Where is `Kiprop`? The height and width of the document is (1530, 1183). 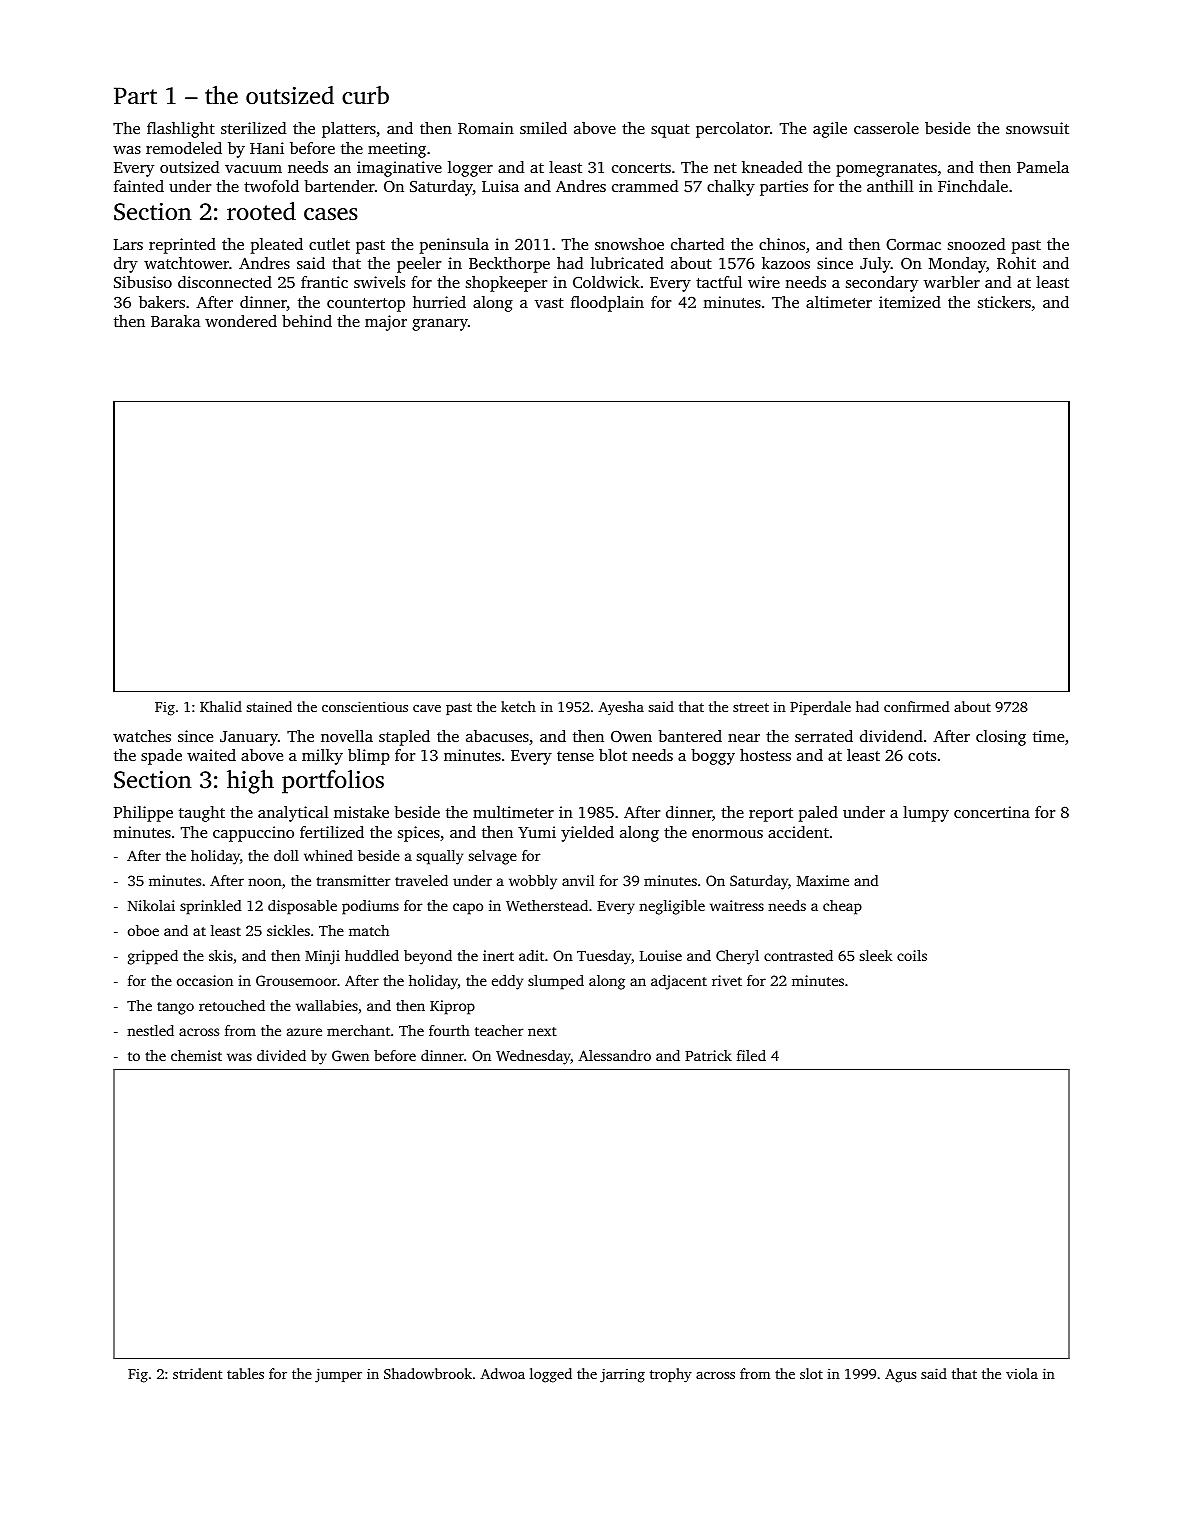 Kiprop is located at coordinates (452, 1007).
